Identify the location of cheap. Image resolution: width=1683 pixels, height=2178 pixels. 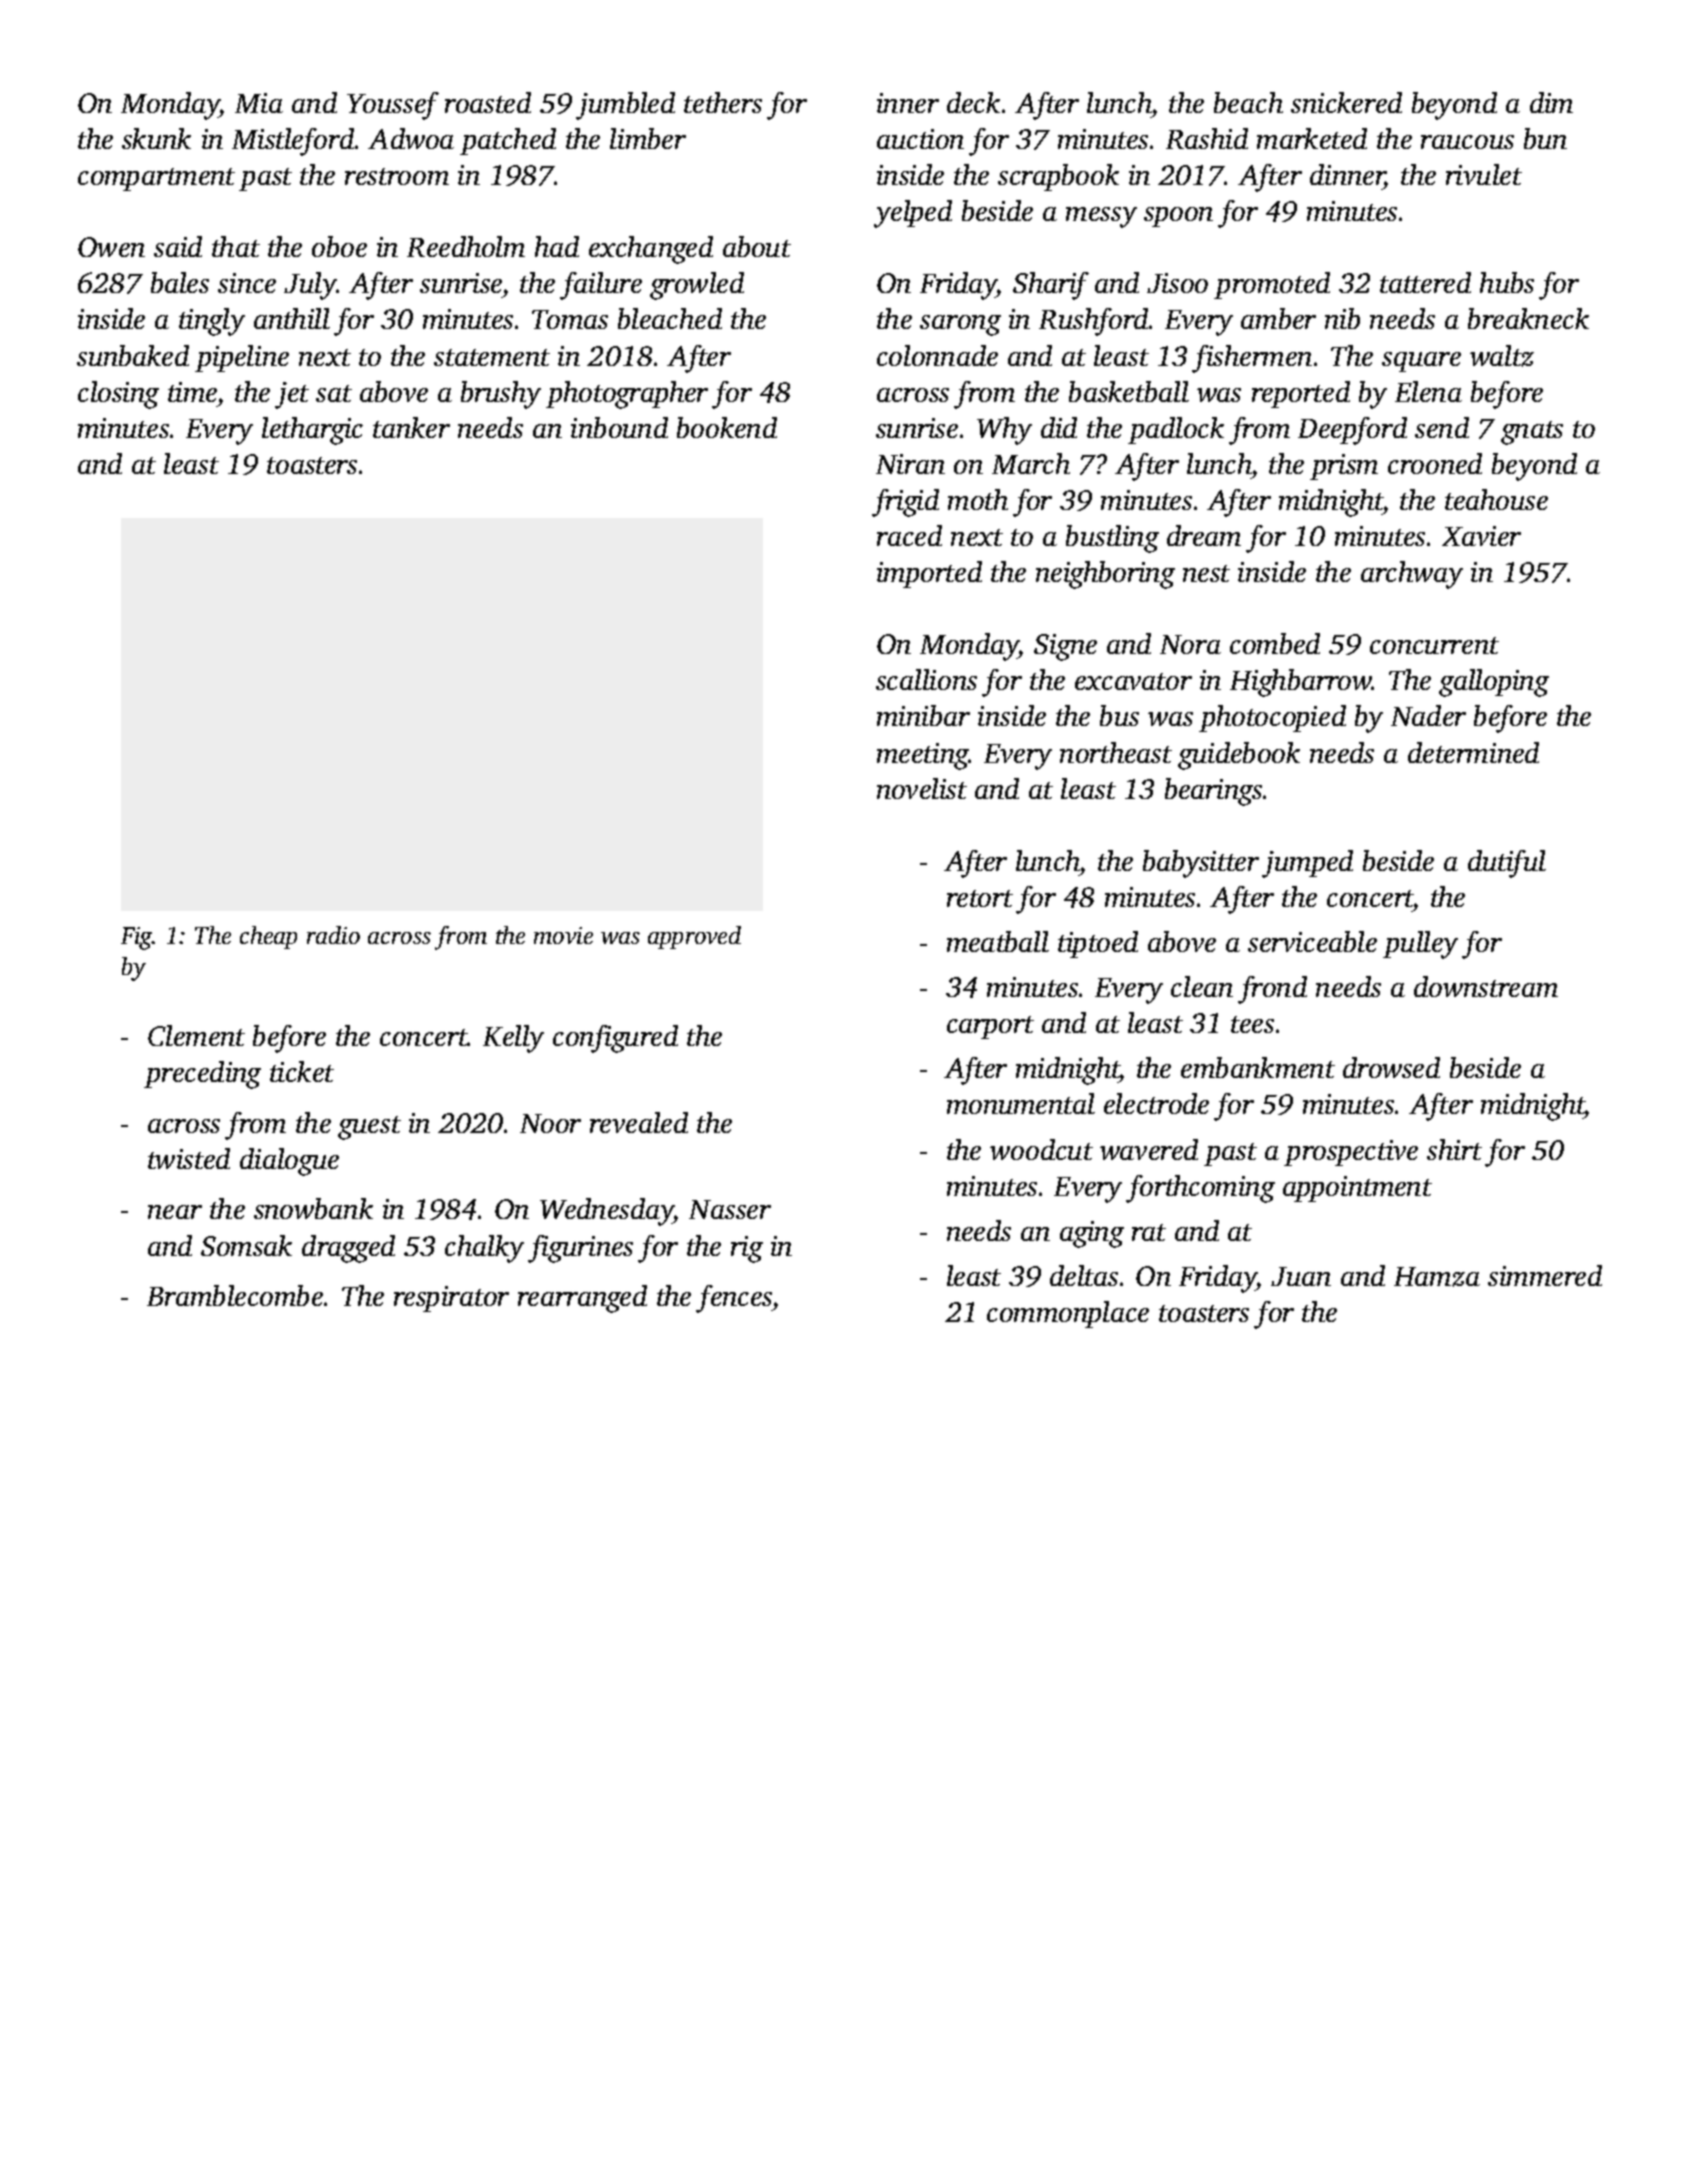
(268, 937).
